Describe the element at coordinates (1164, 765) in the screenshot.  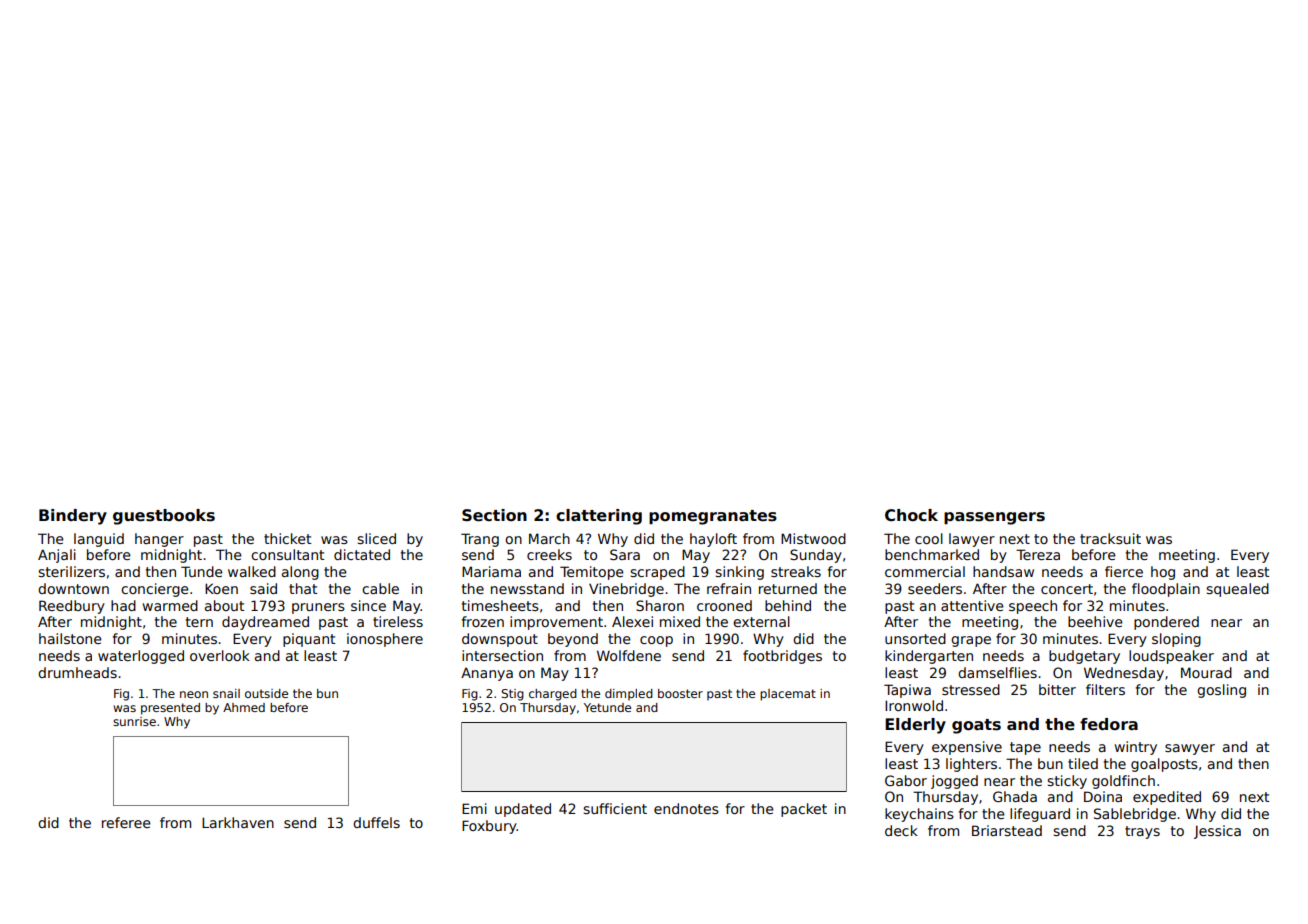
I see `goalposts` at that location.
